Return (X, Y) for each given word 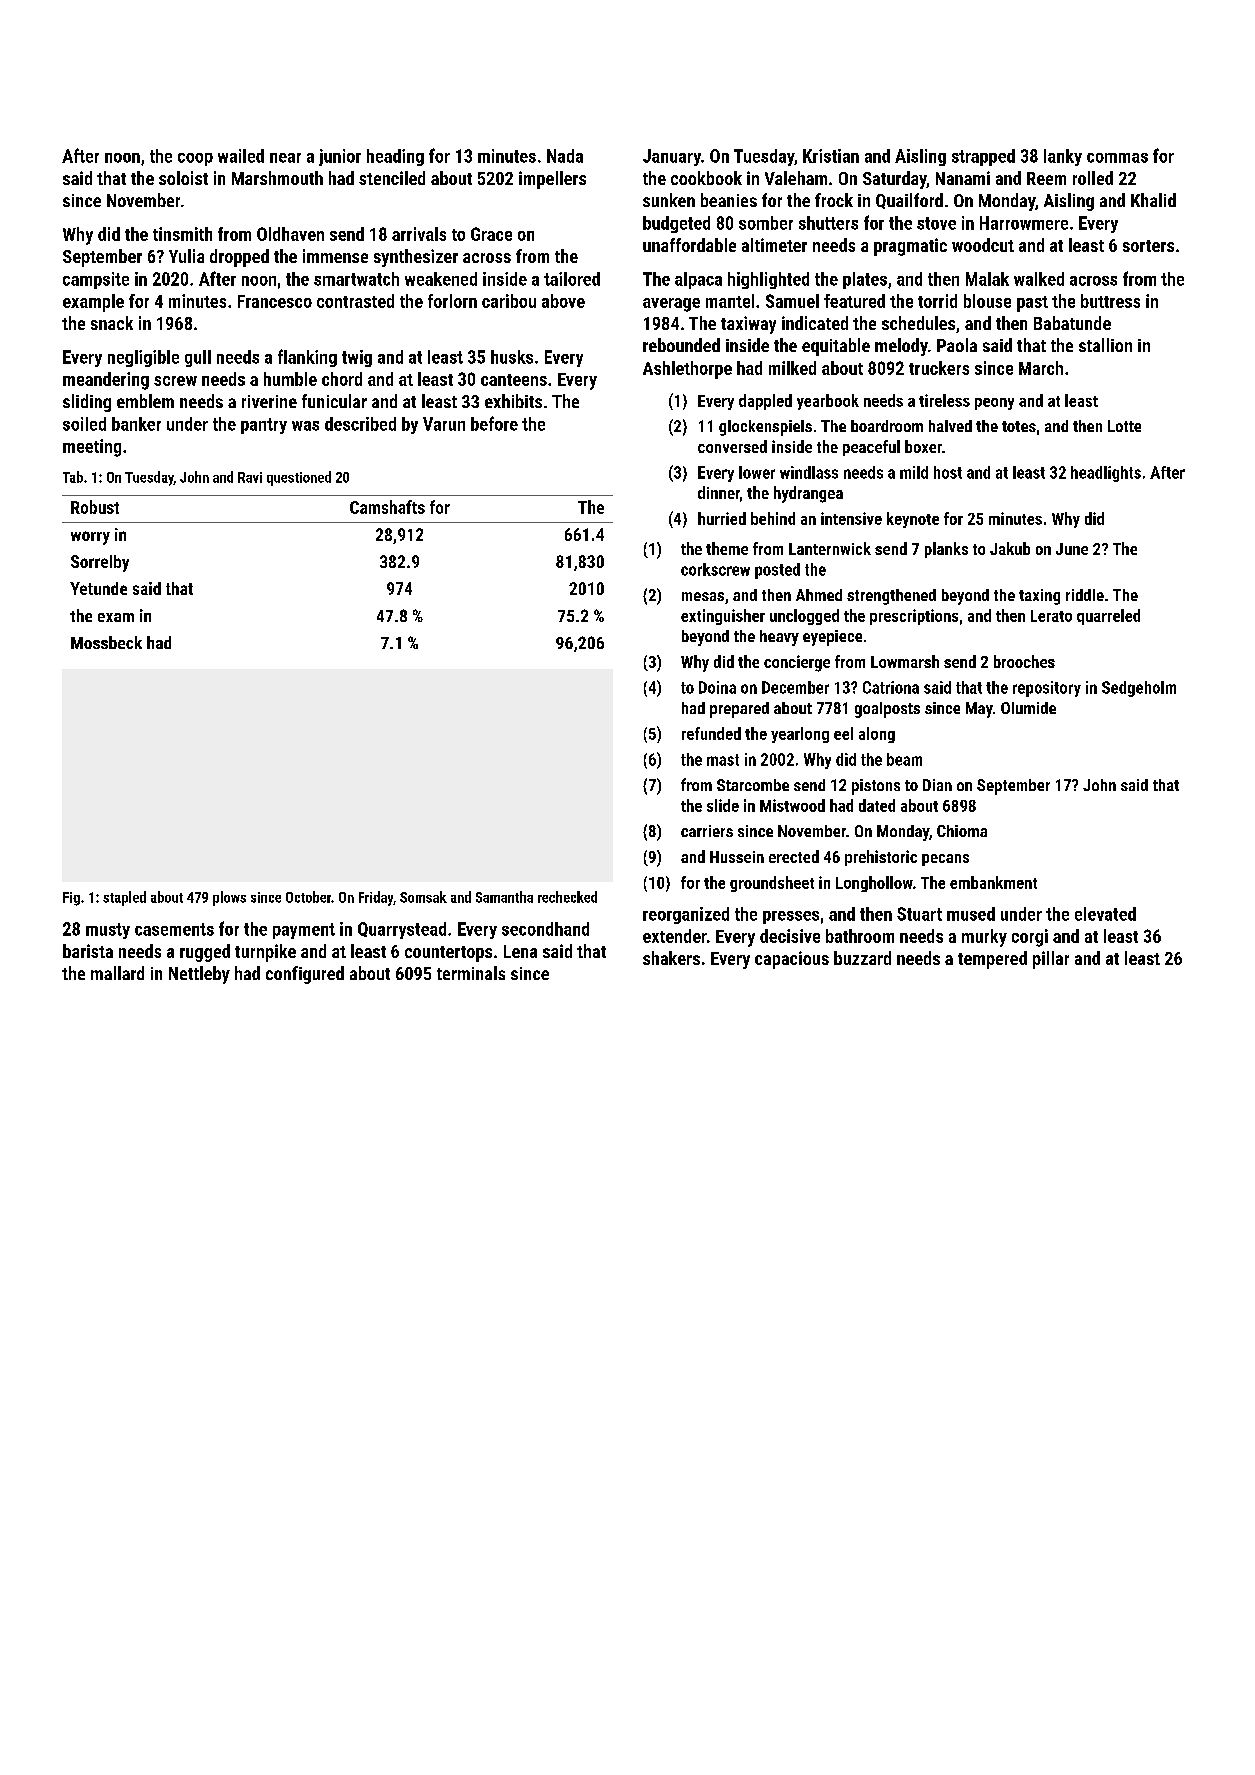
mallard (117, 973)
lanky (1063, 157)
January (672, 157)
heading (395, 157)
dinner (719, 492)
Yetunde (98, 588)
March (1041, 368)
